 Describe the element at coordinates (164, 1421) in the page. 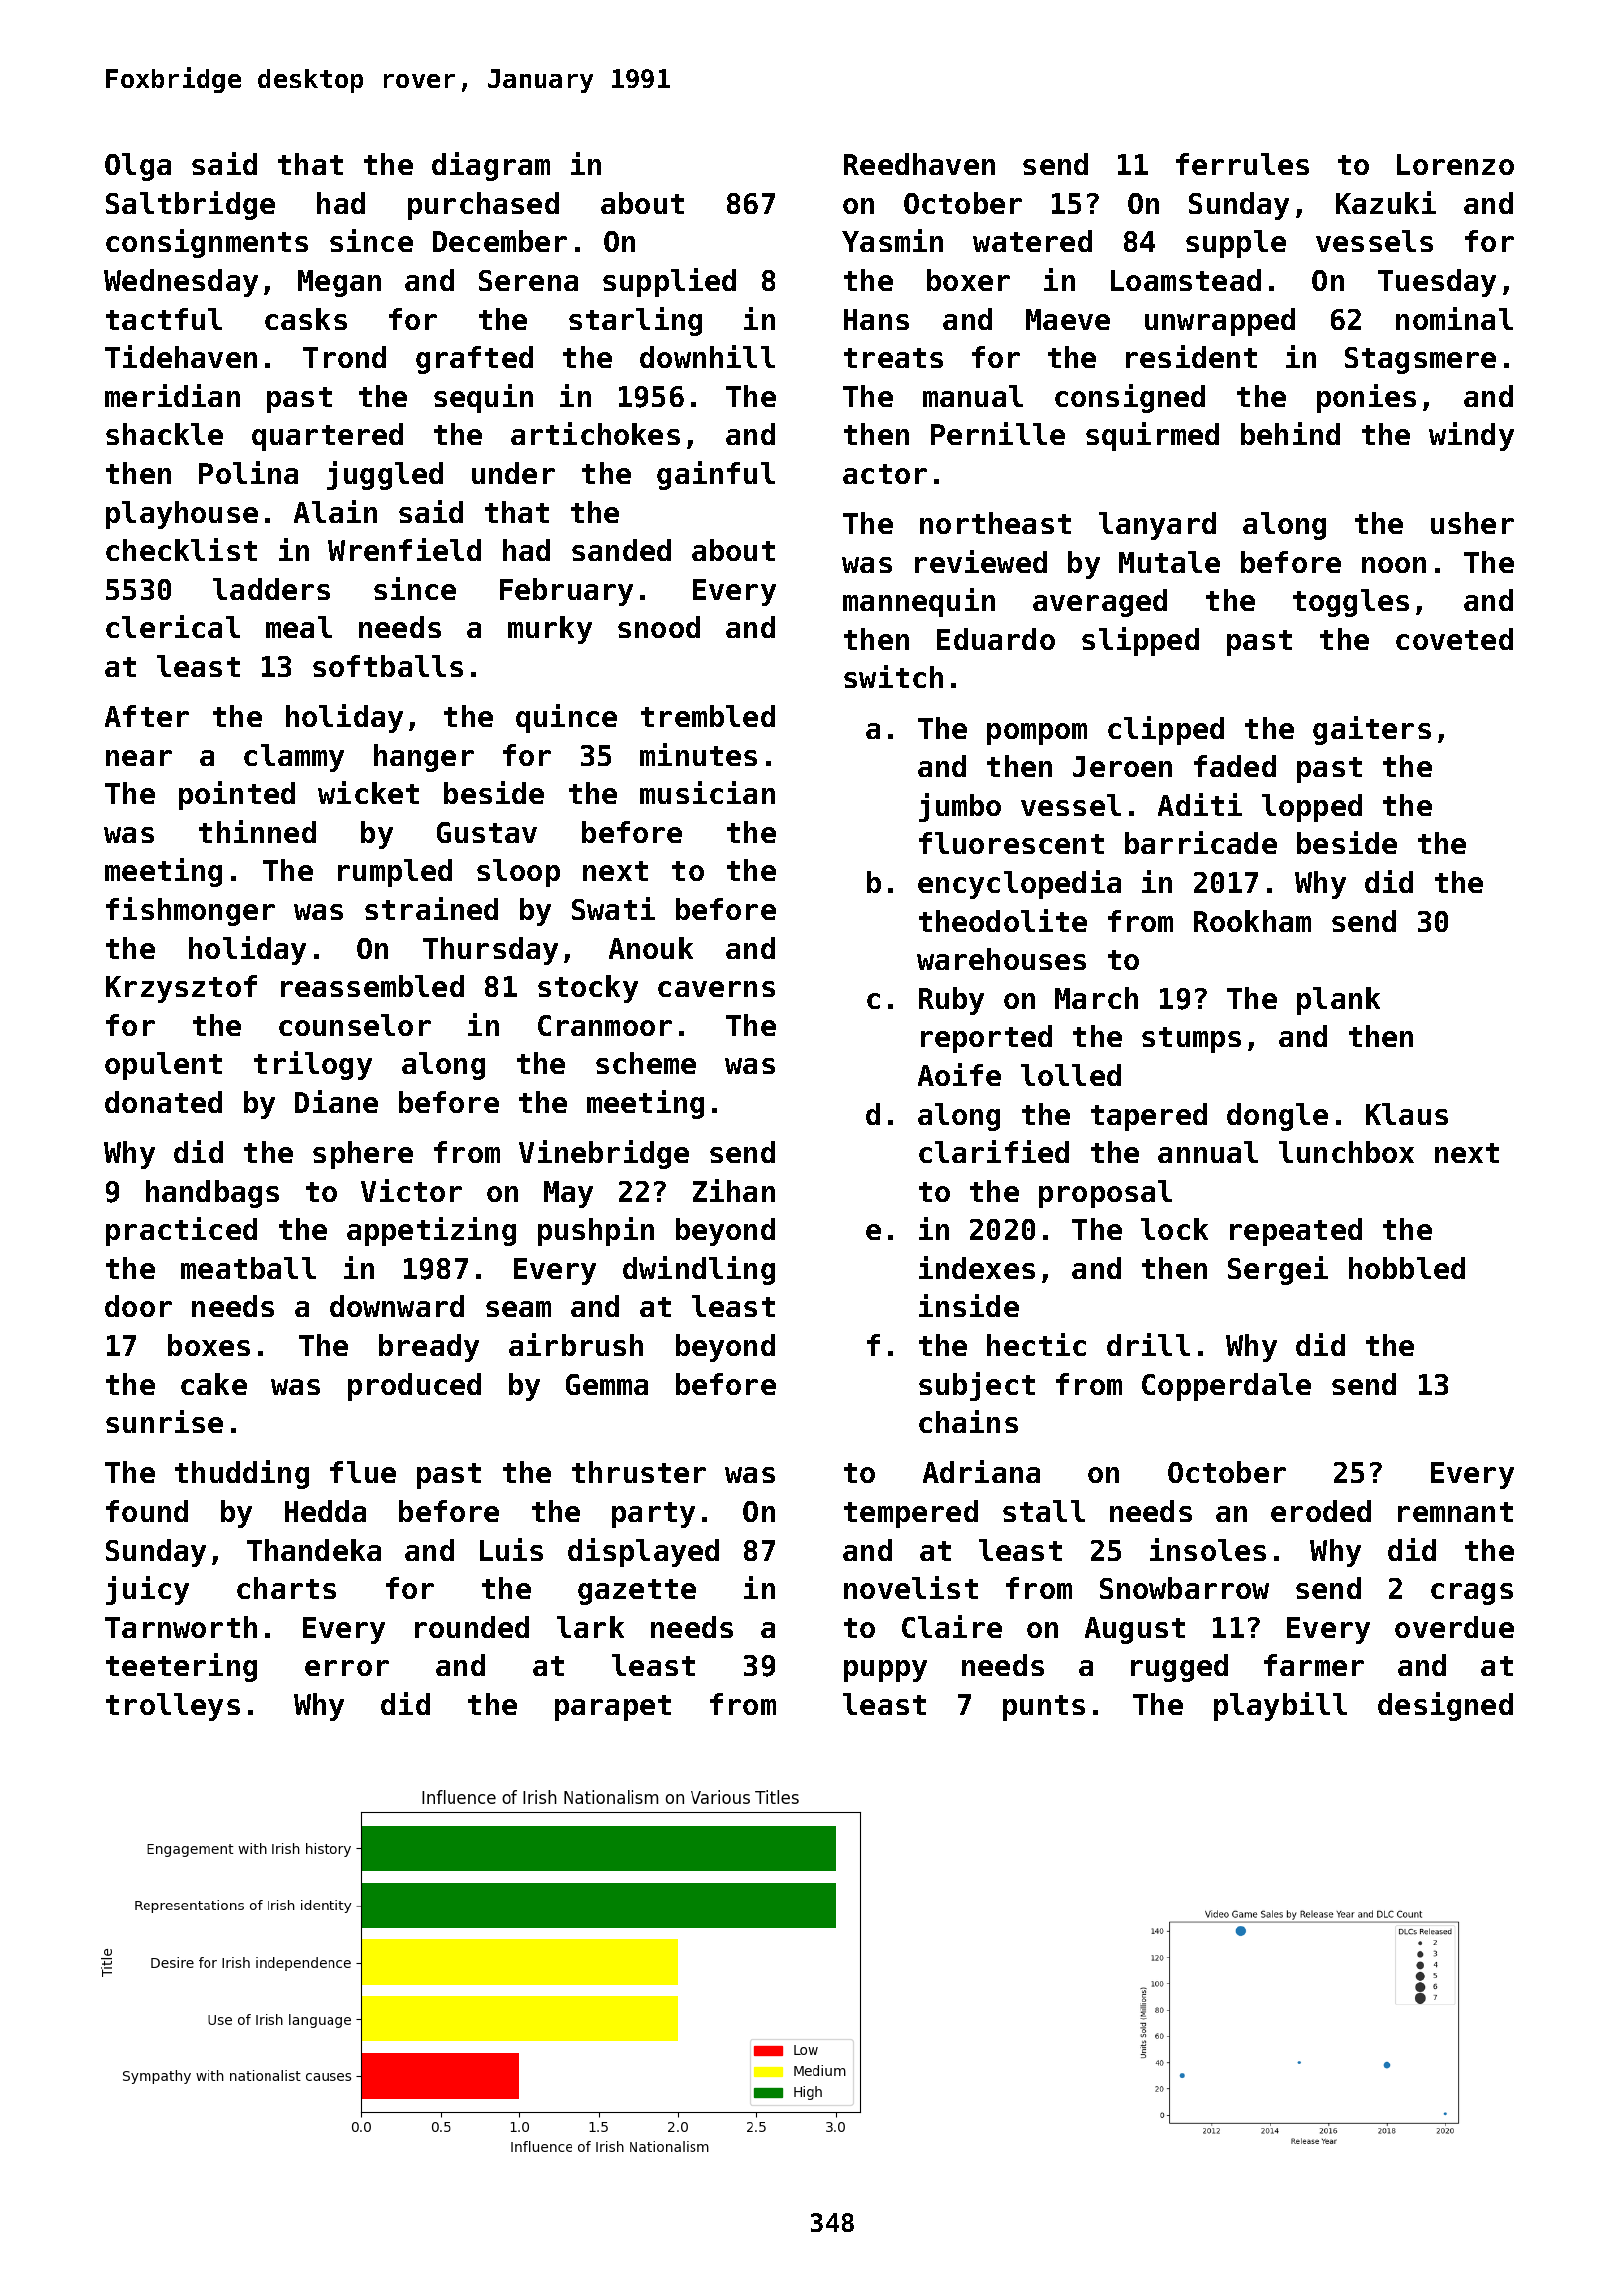

I see `sunrise` at that location.
